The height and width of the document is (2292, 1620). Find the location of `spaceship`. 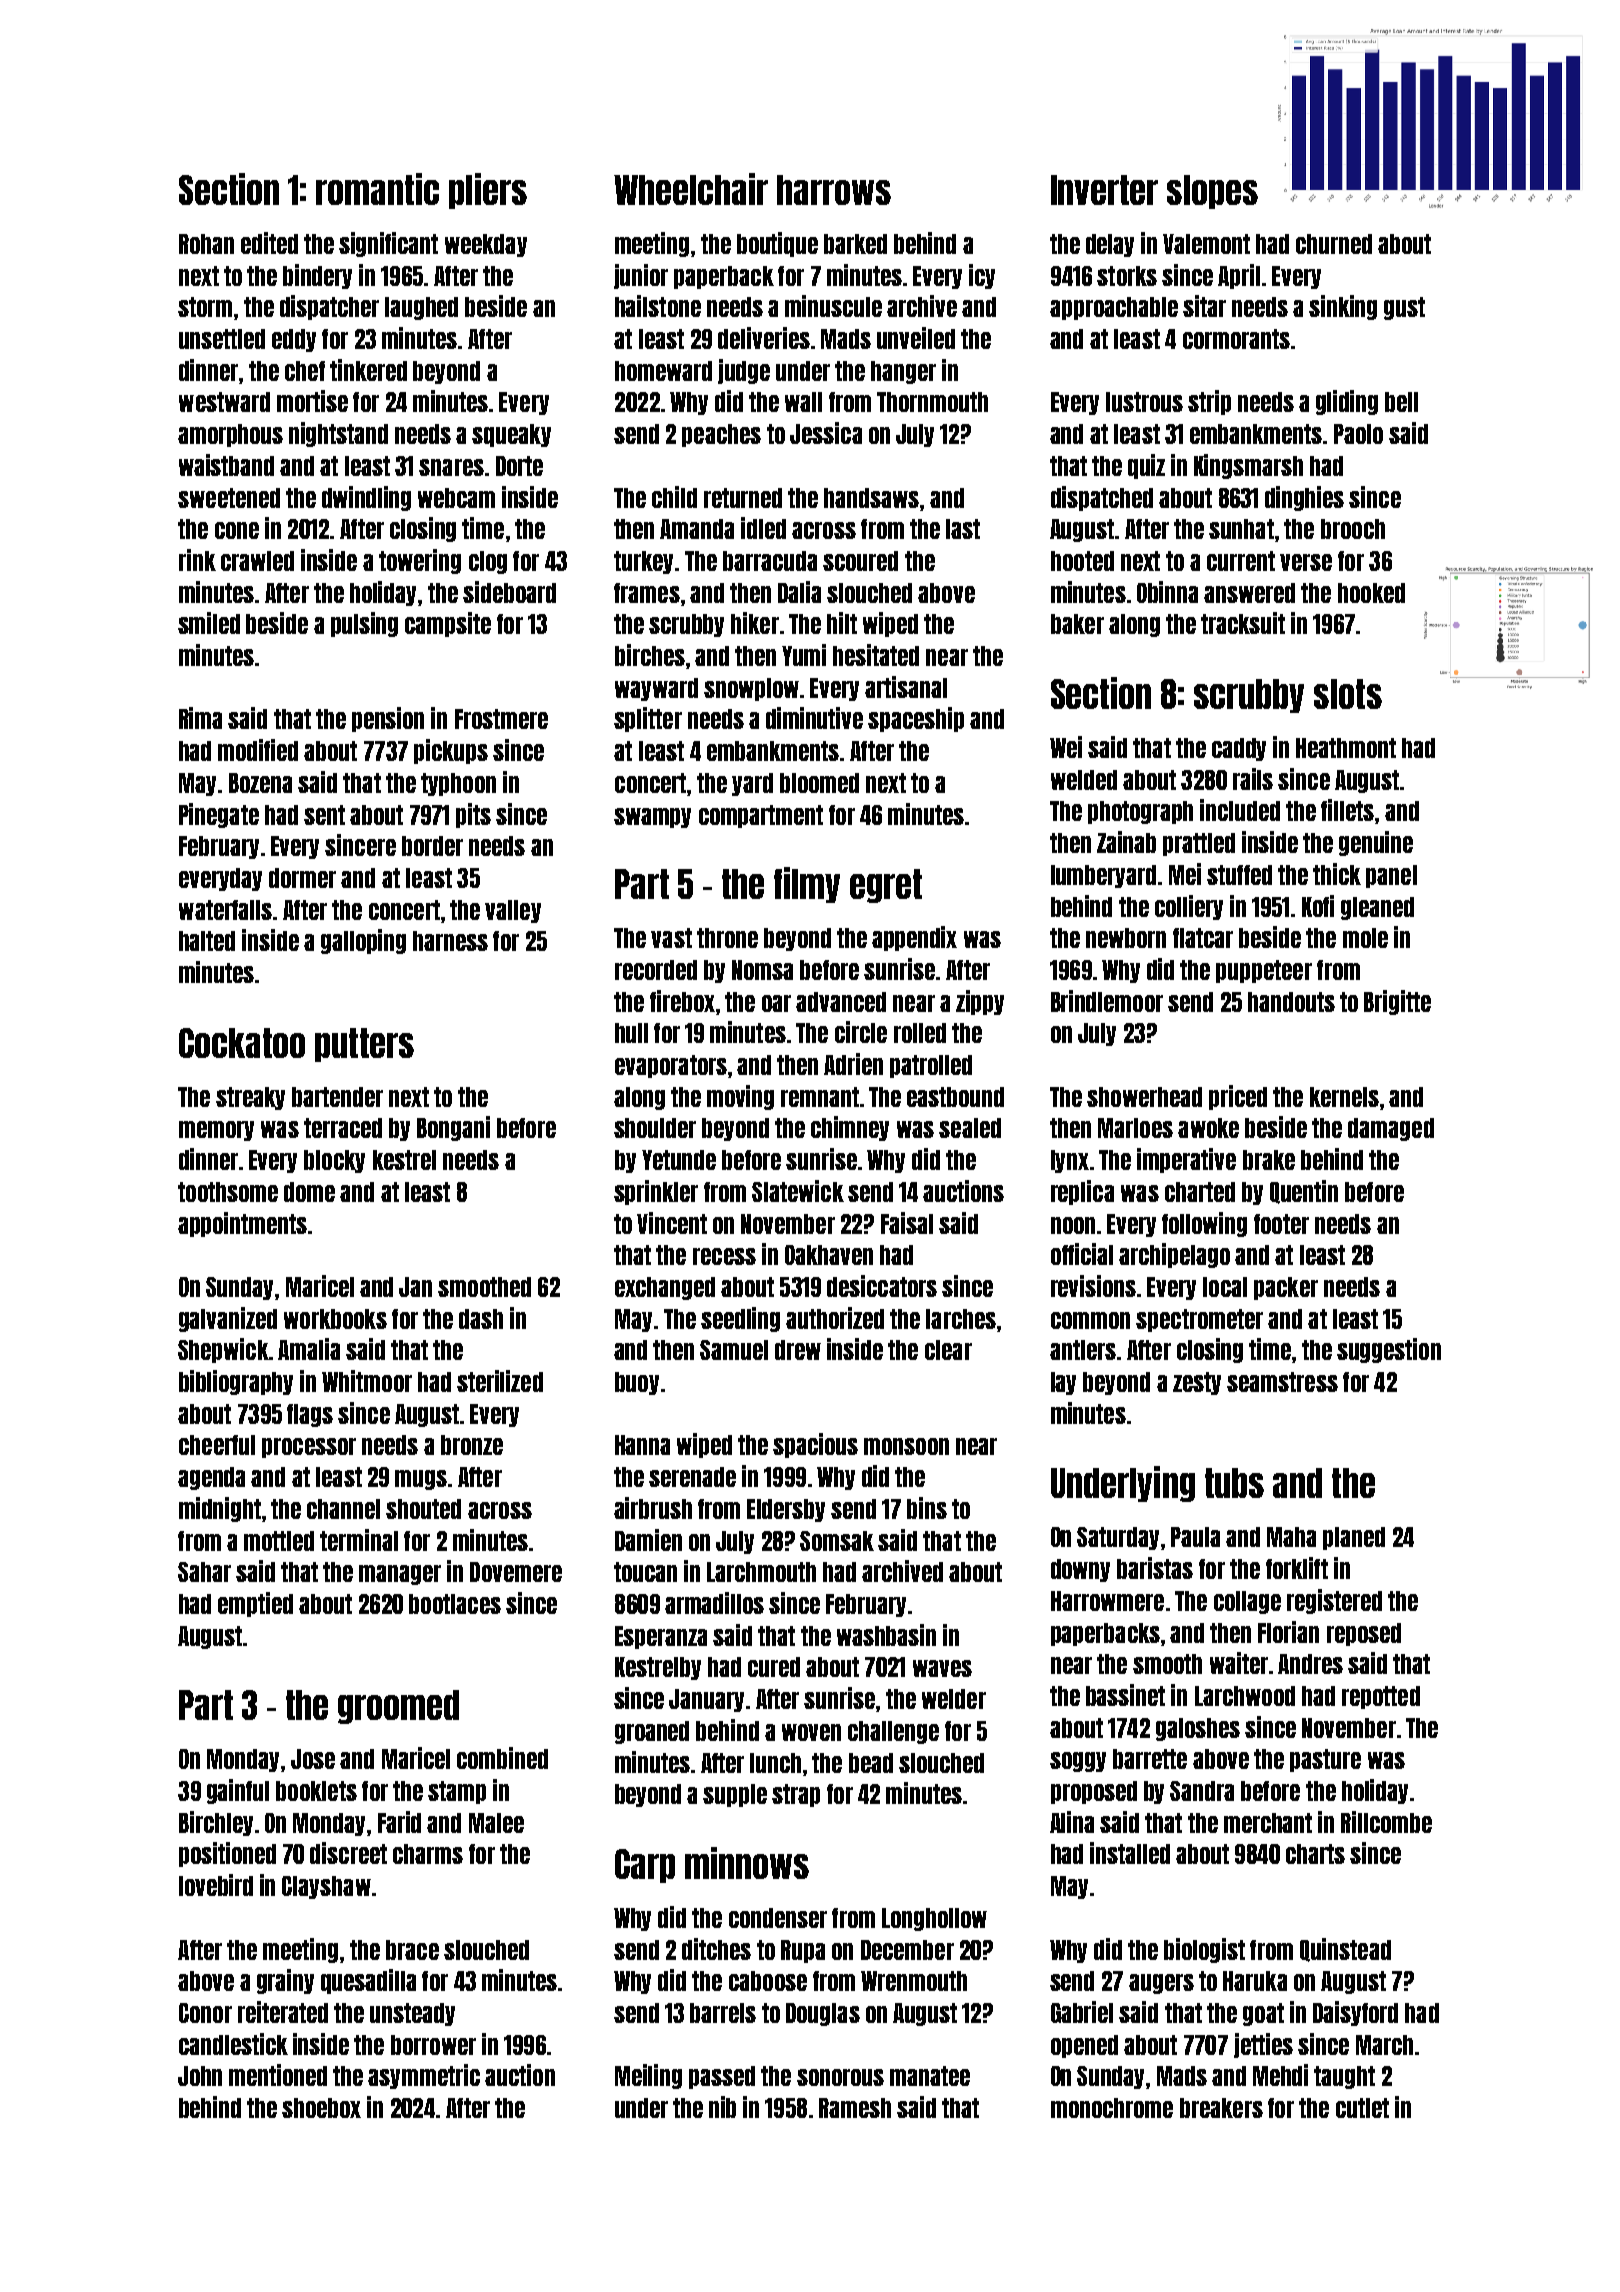

spaceship is located at coordinates (916, 719).
